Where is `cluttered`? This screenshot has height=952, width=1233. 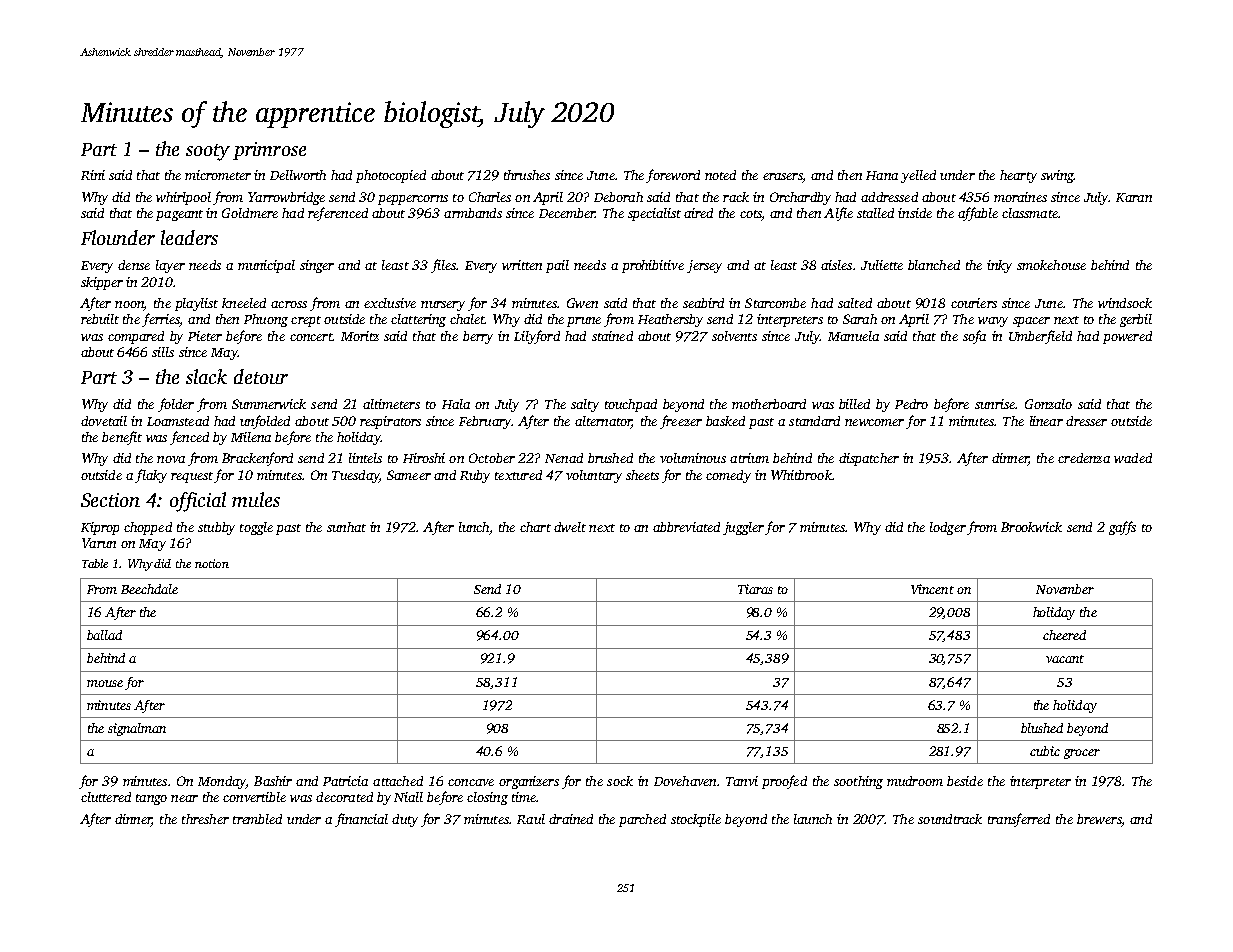 cluttered is located at coordinates (106, 797).
